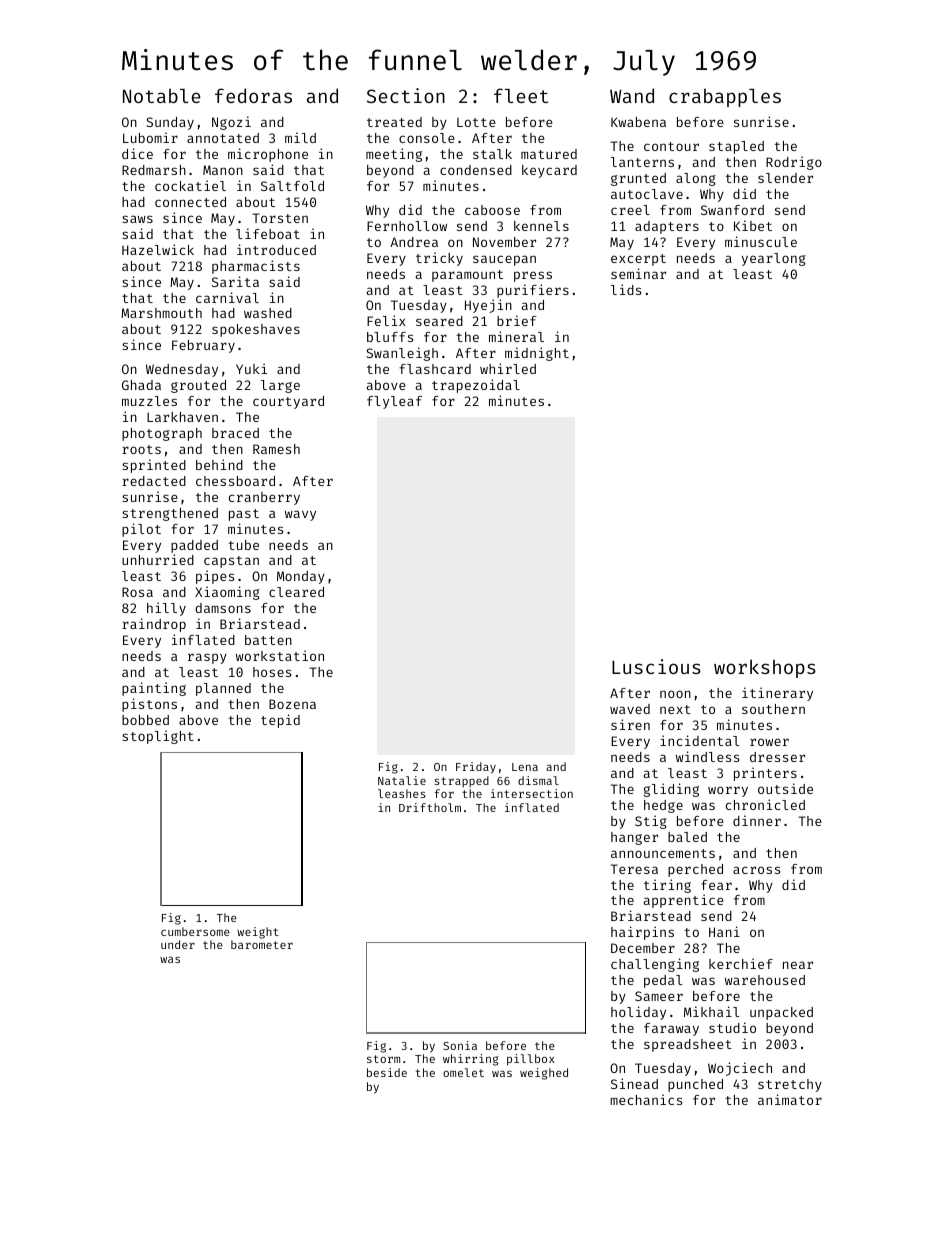 This page has width=952, height=1233. I want to click on Ramesh, so click(276, 449).
